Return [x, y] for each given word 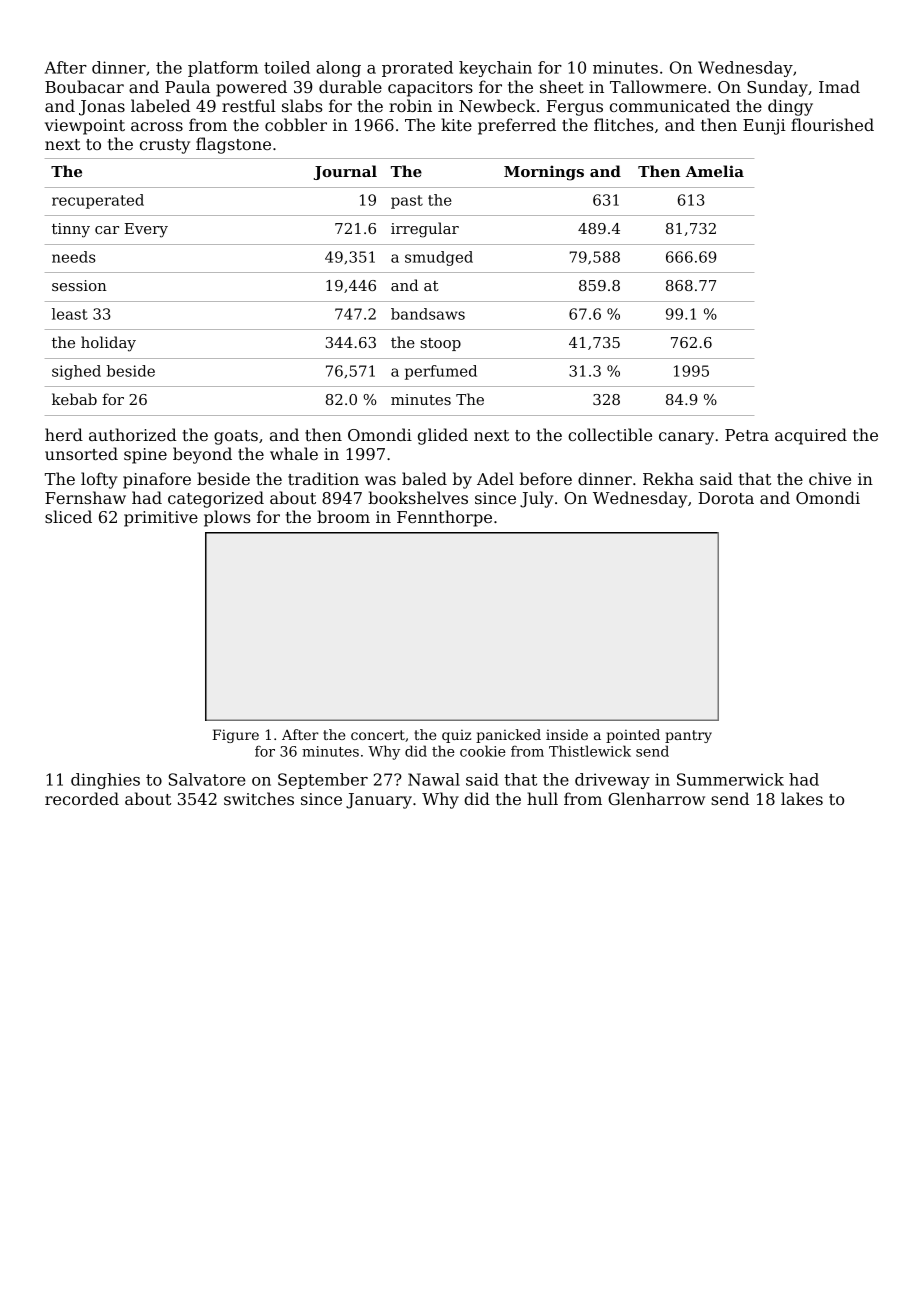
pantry [688, 736]
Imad [839, 86]
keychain [495, 69]
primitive [161, 519]
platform [223, 69]
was [380, 480]
